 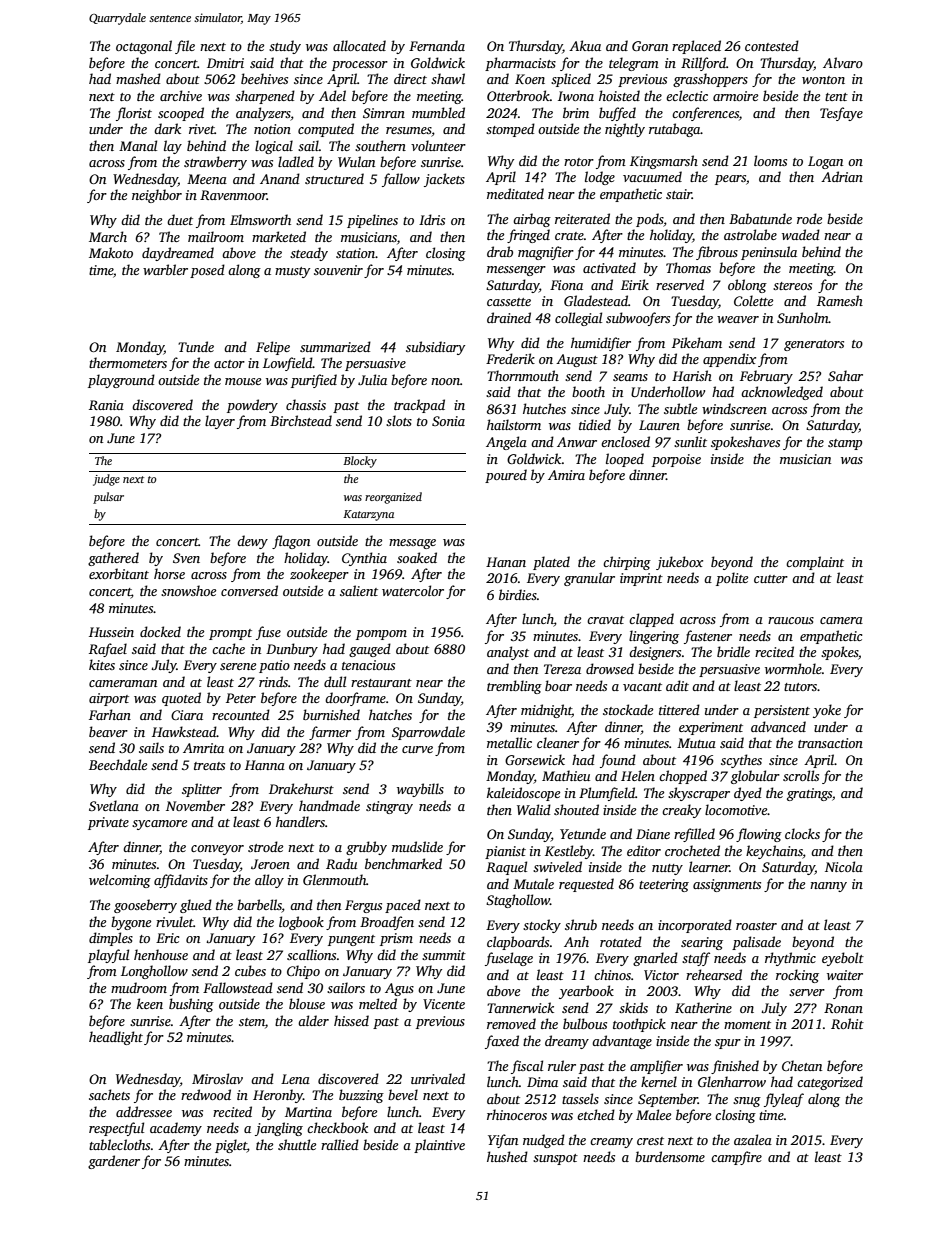 I want to click on complaint, so click(x=815, y=563).
